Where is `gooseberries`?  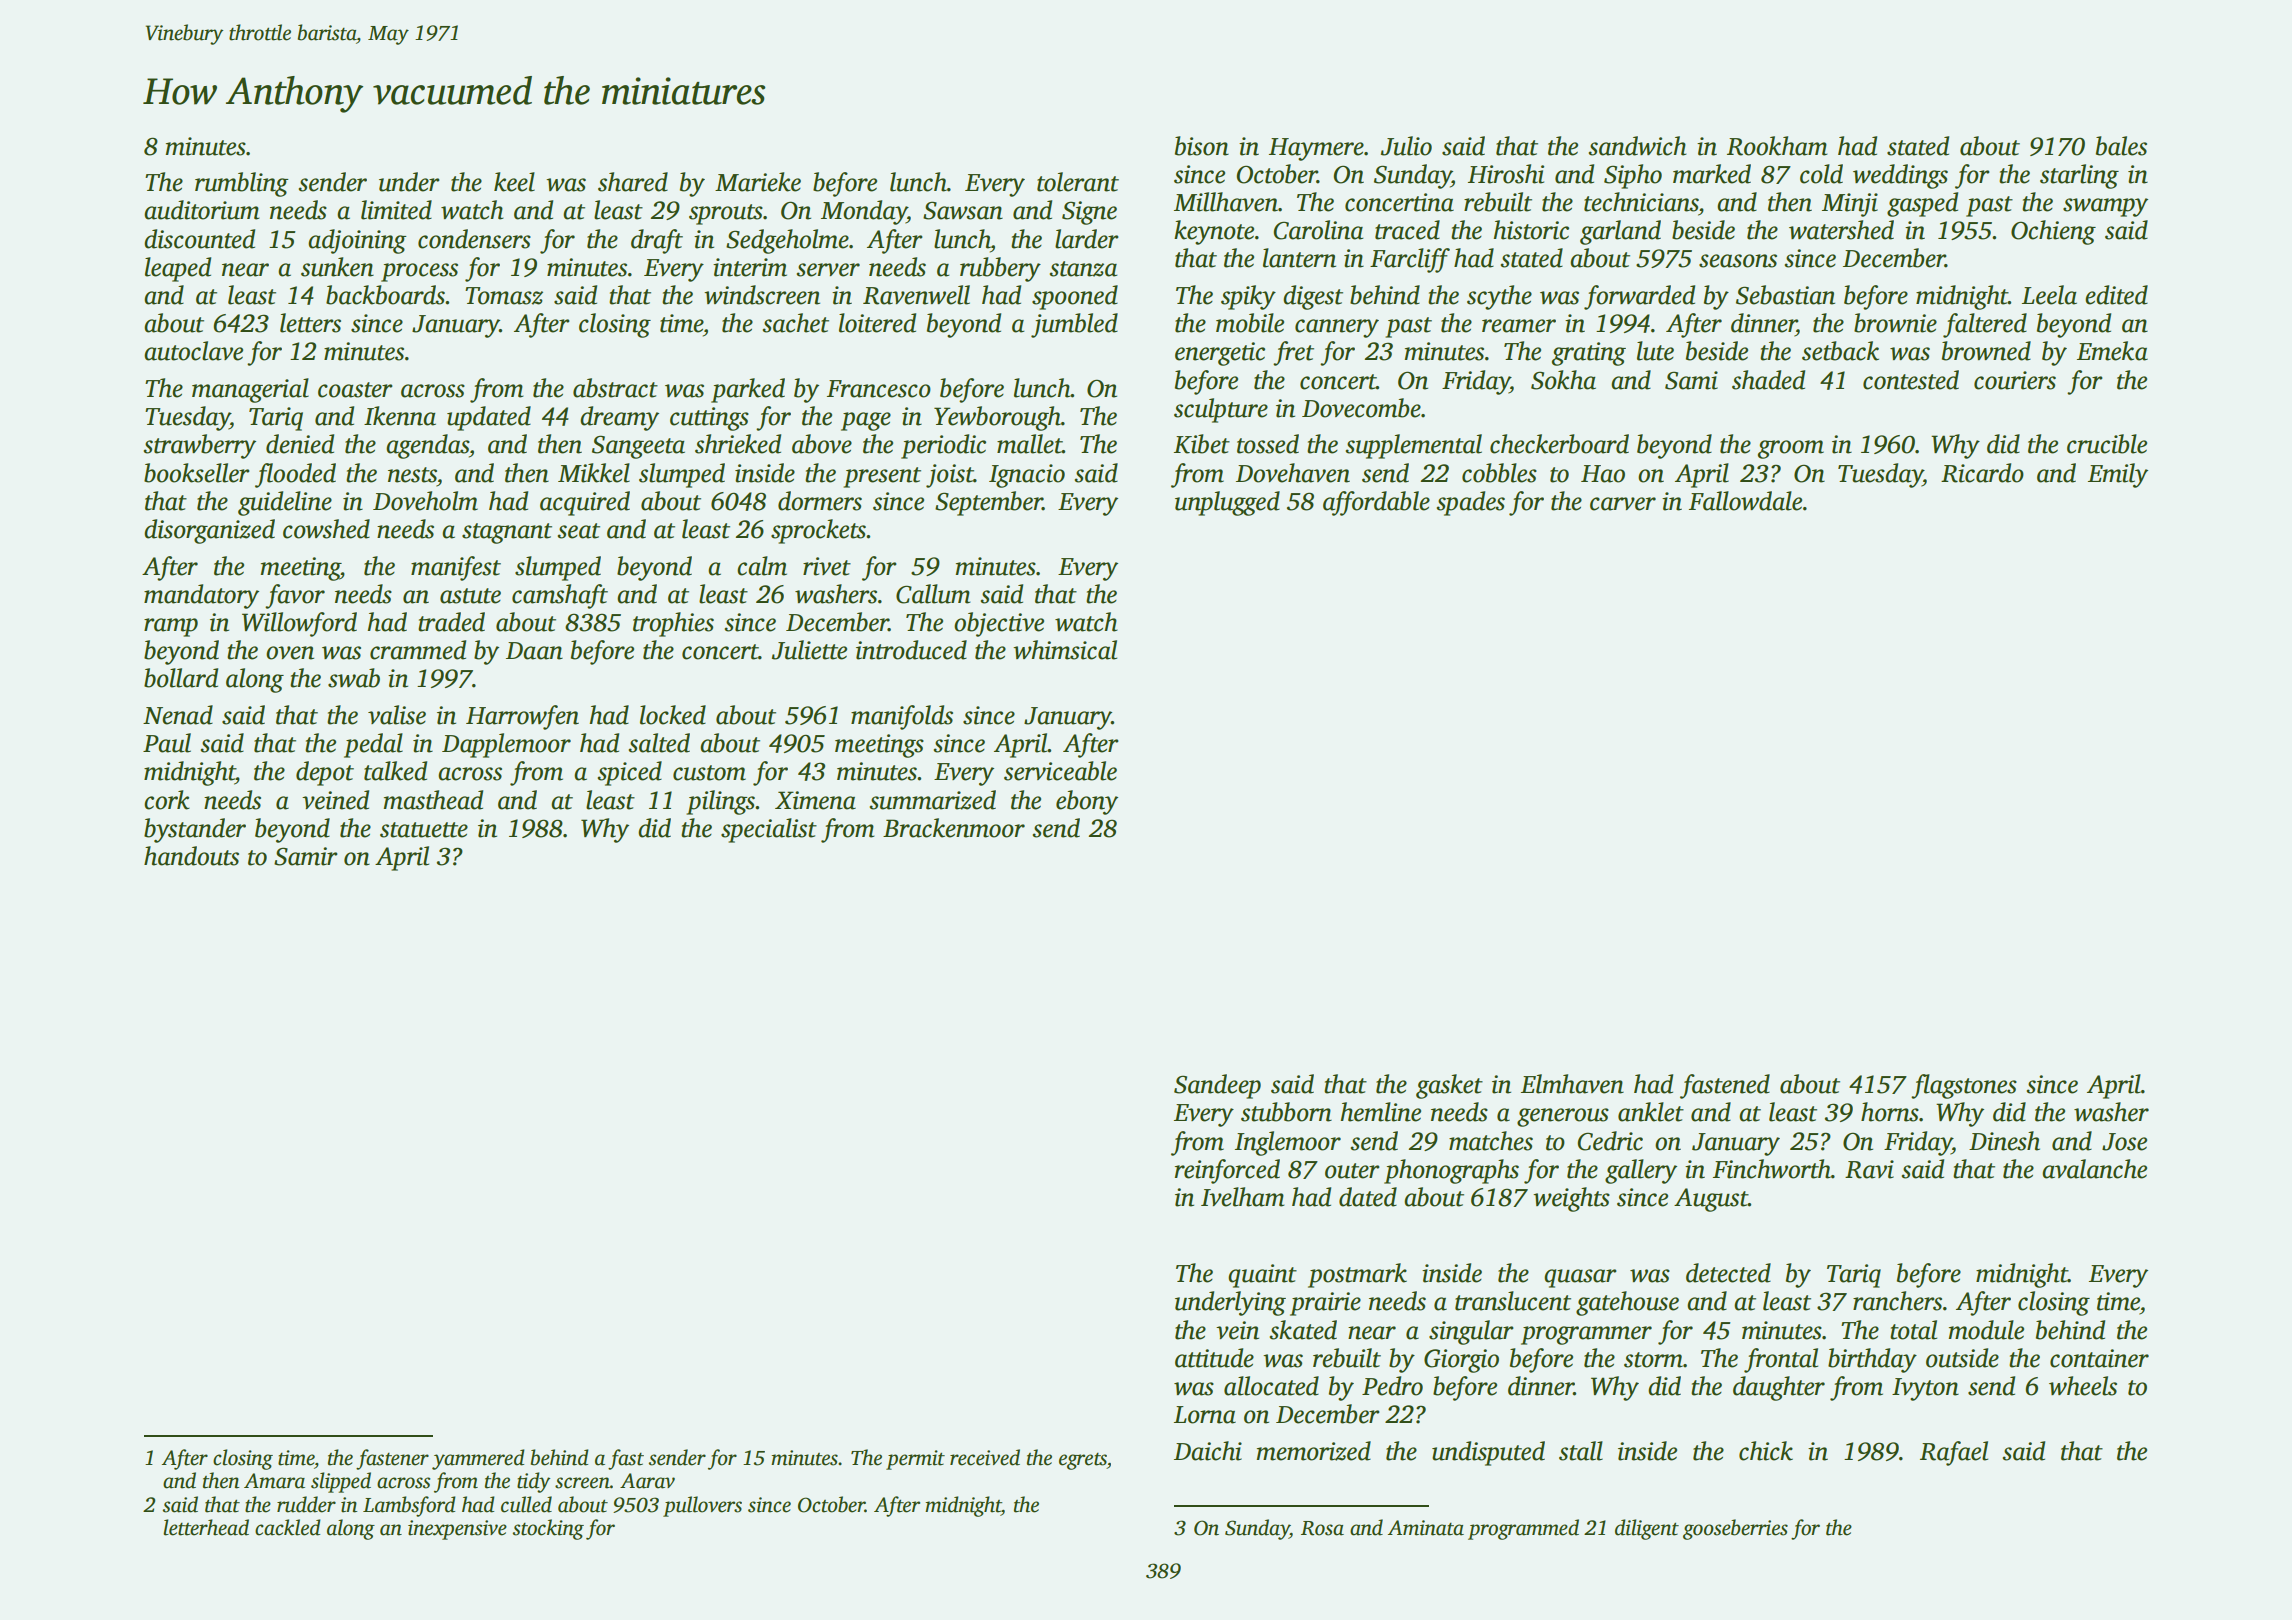 gooseberries is located at coordinates (1735, 1529).
